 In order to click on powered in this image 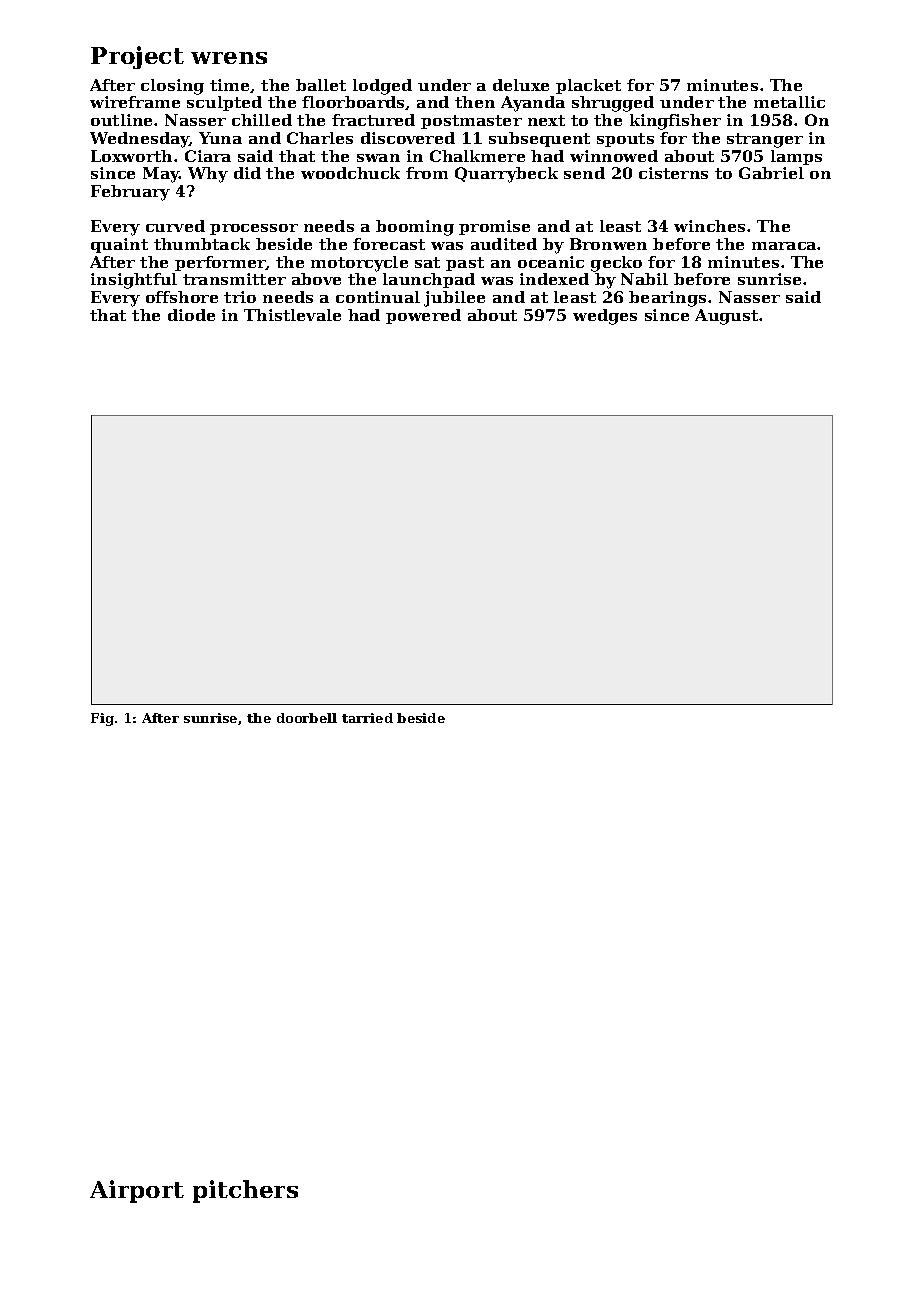, I will do `click(423, 316)`.
